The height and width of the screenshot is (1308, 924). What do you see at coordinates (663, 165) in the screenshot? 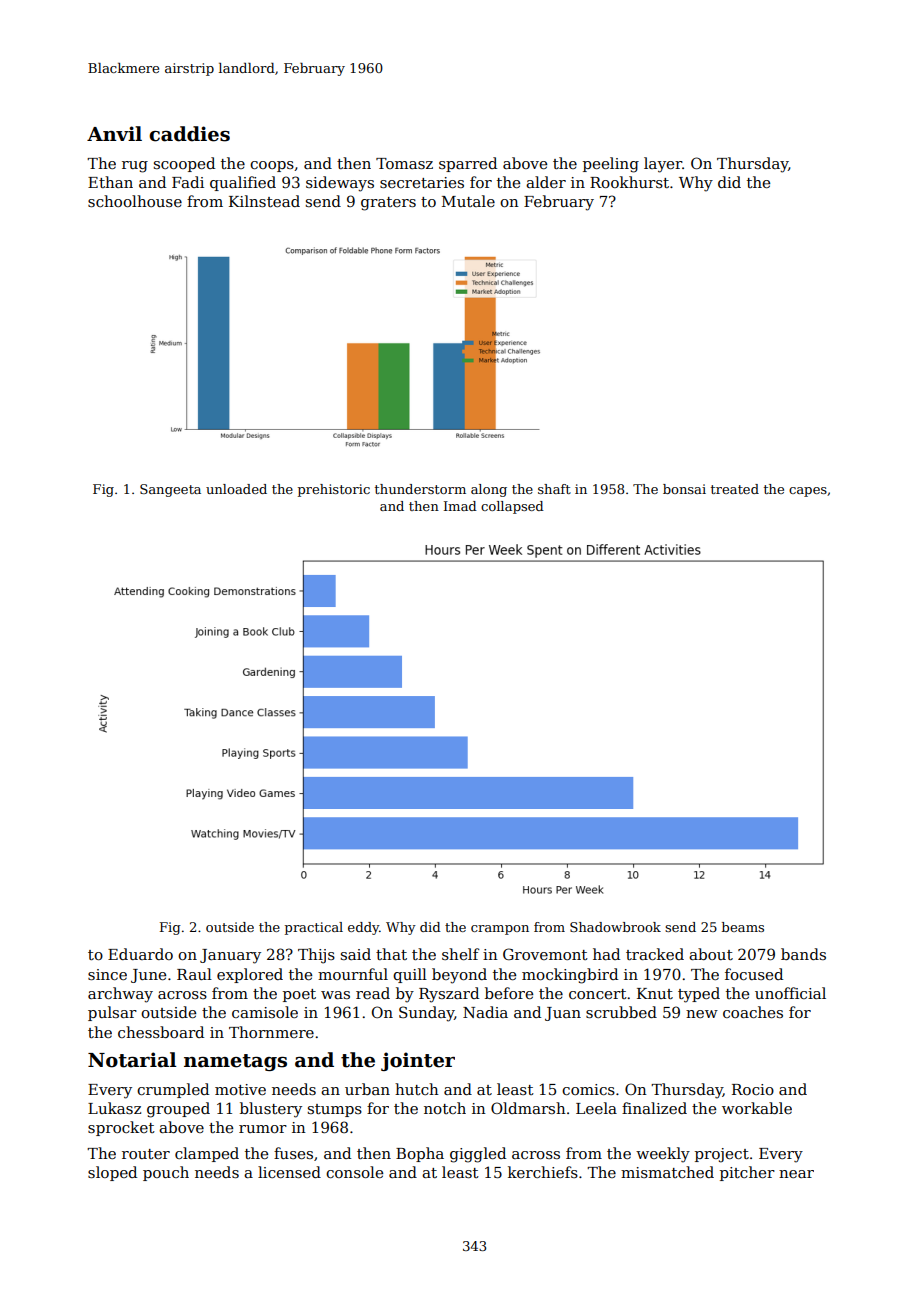
I see `layer` at bounding box center [663, 165].
